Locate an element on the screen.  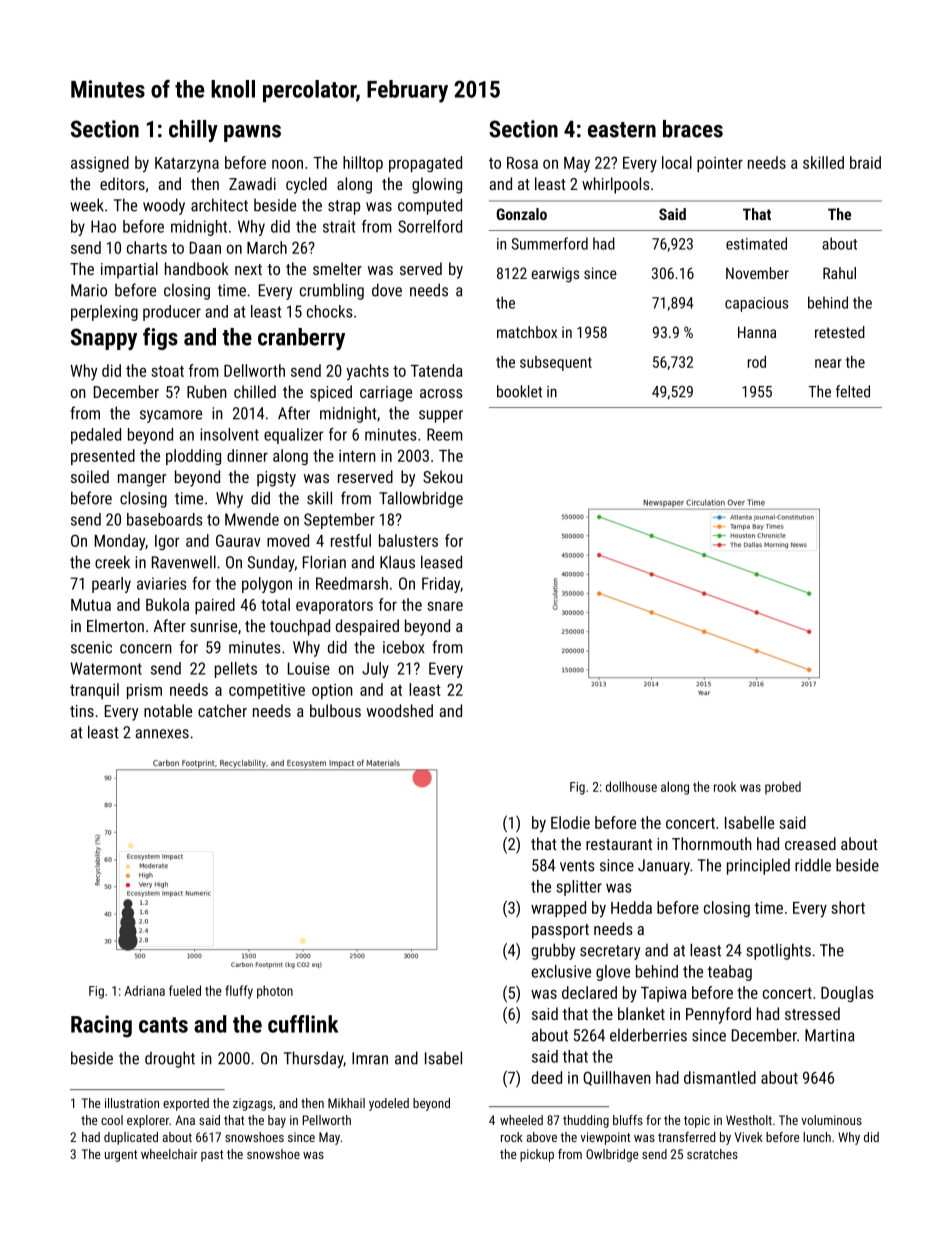
braces is located at coordinates (693, 129).
